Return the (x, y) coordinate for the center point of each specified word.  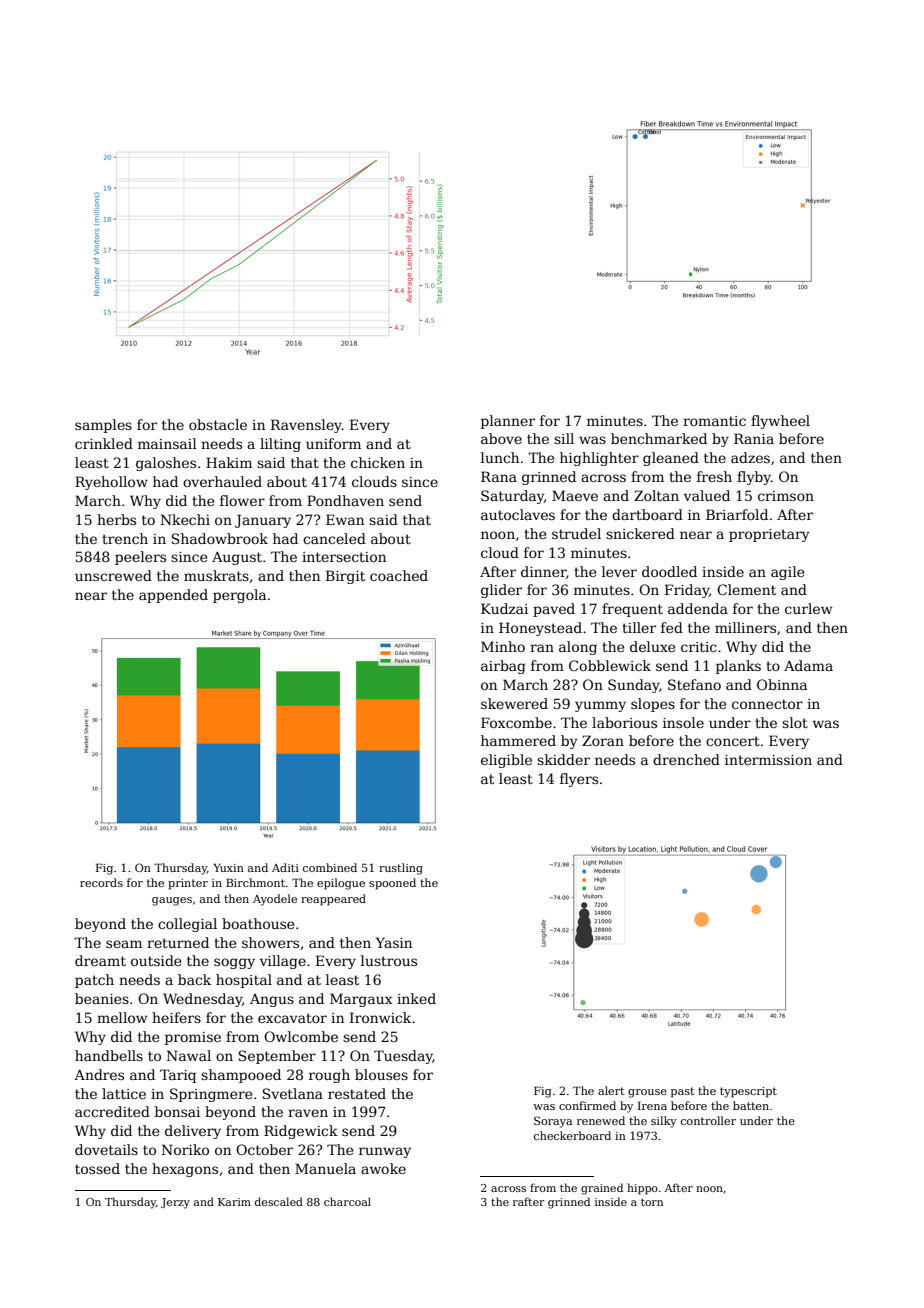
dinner (543, 571)
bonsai (177, 1111)
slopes (653, 705)
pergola (239, 596)
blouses (381, 1074)
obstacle (218, 424)
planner (508, 422)
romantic (714, 421)
